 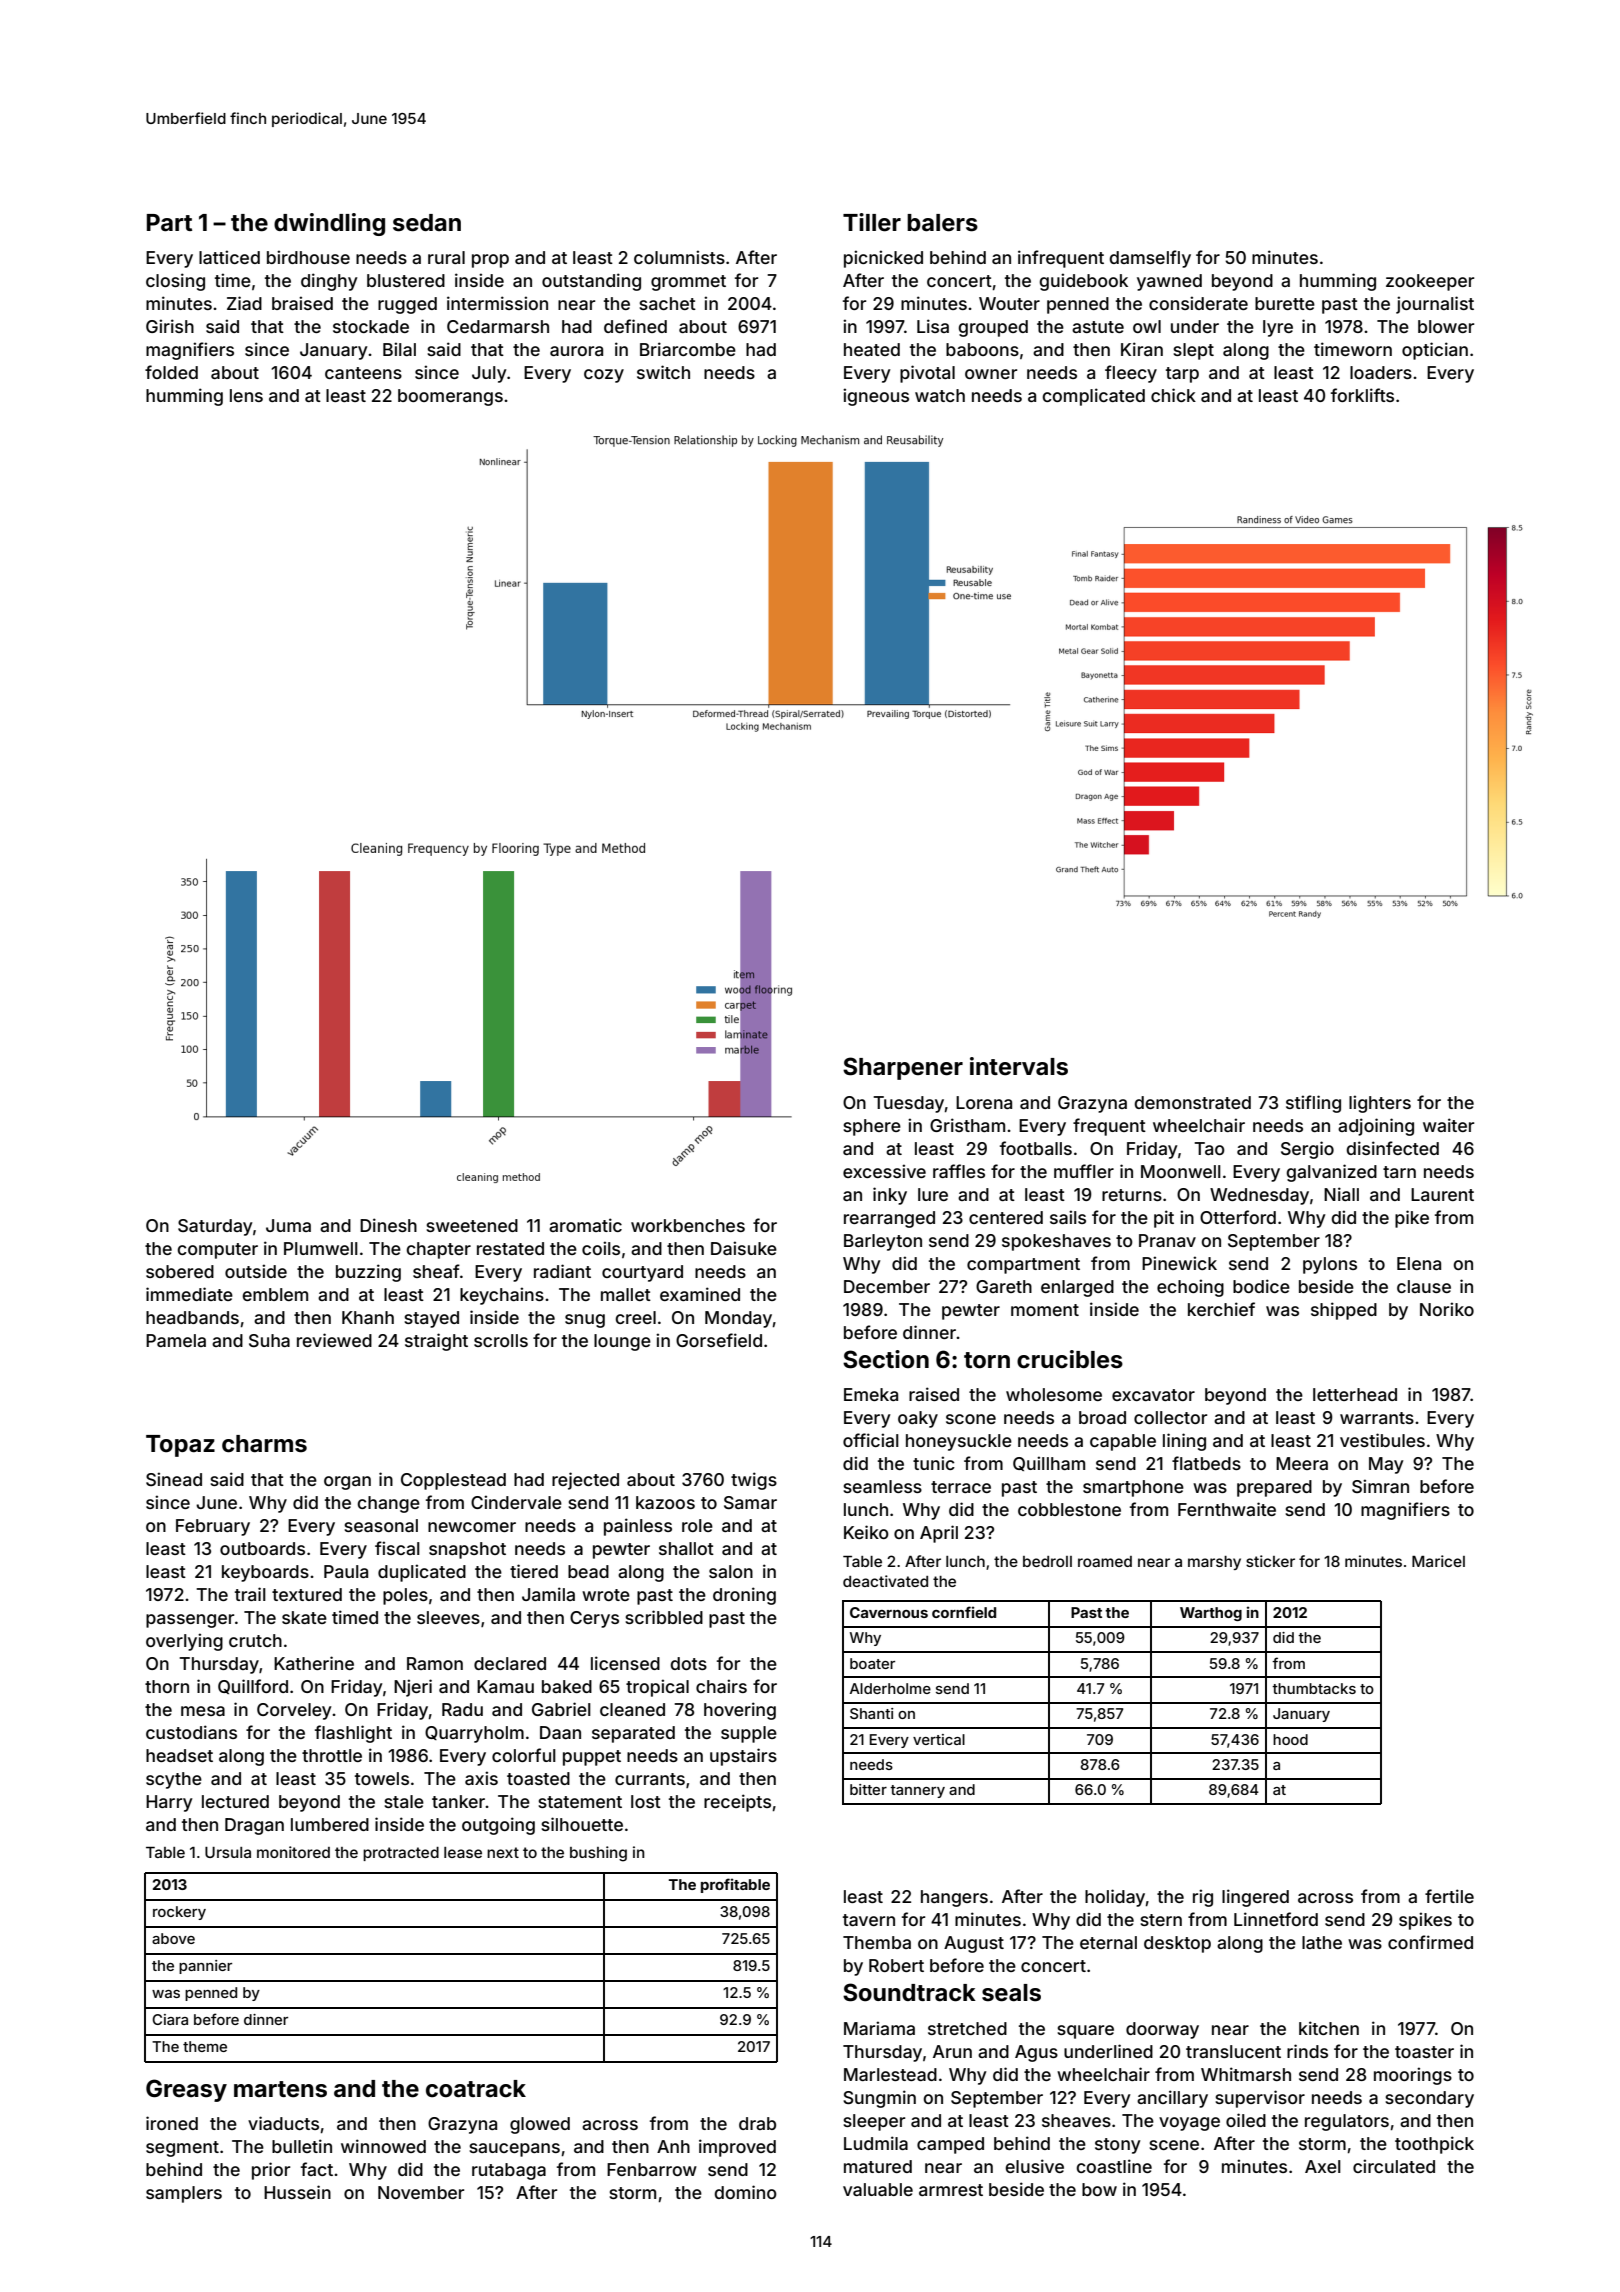 What do you see at coordinates (288, 1225) in the image?
I see `Juma` at bounding box center [288, 1225].
